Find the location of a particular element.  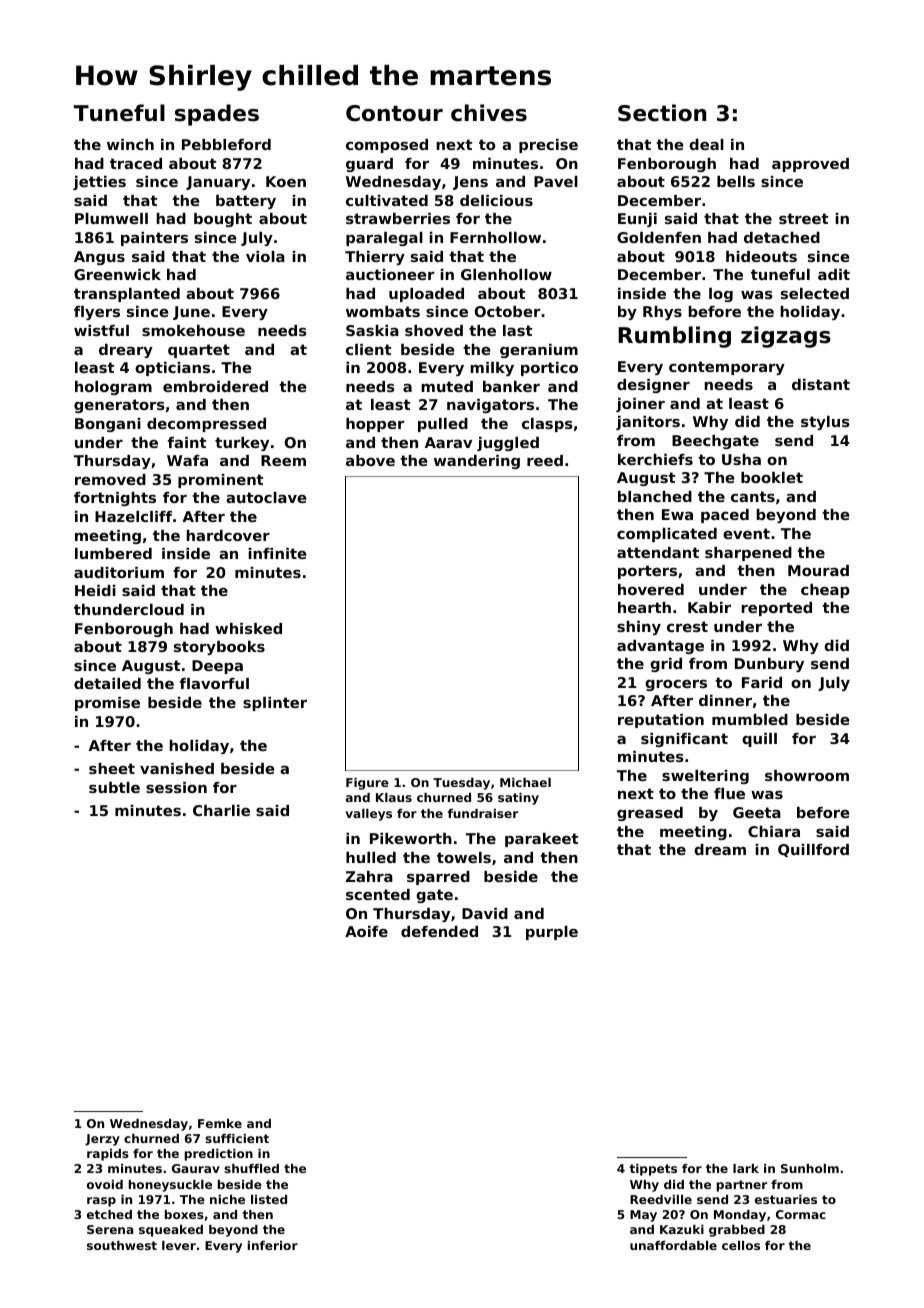

purple is located at coordinates (552, 933).
